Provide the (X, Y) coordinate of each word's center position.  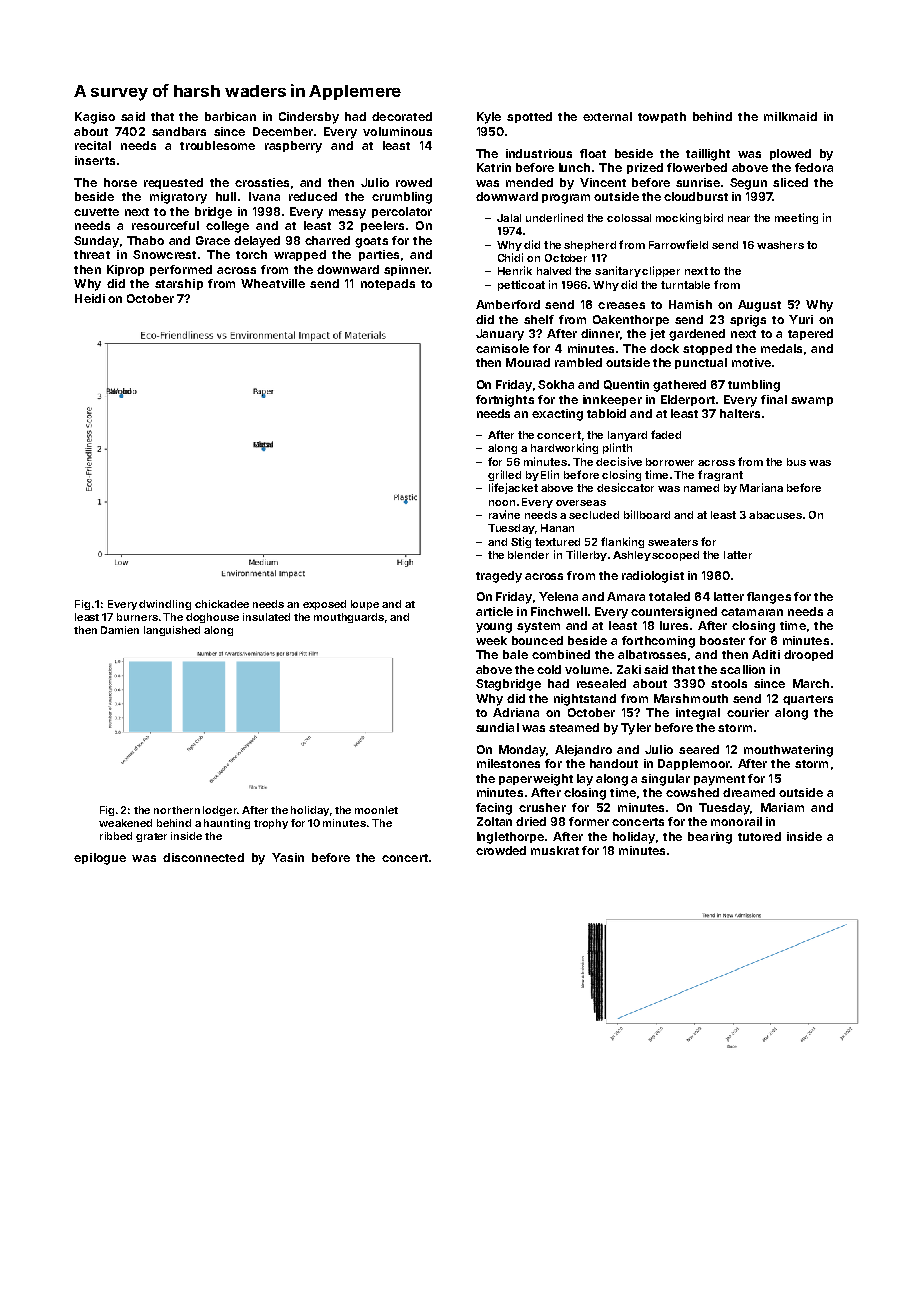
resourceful (165, 225)
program (566, 199)
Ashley (632, 556)
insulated (266, 617)
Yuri (801, 319)
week (491, 640)
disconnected (203, 857)
